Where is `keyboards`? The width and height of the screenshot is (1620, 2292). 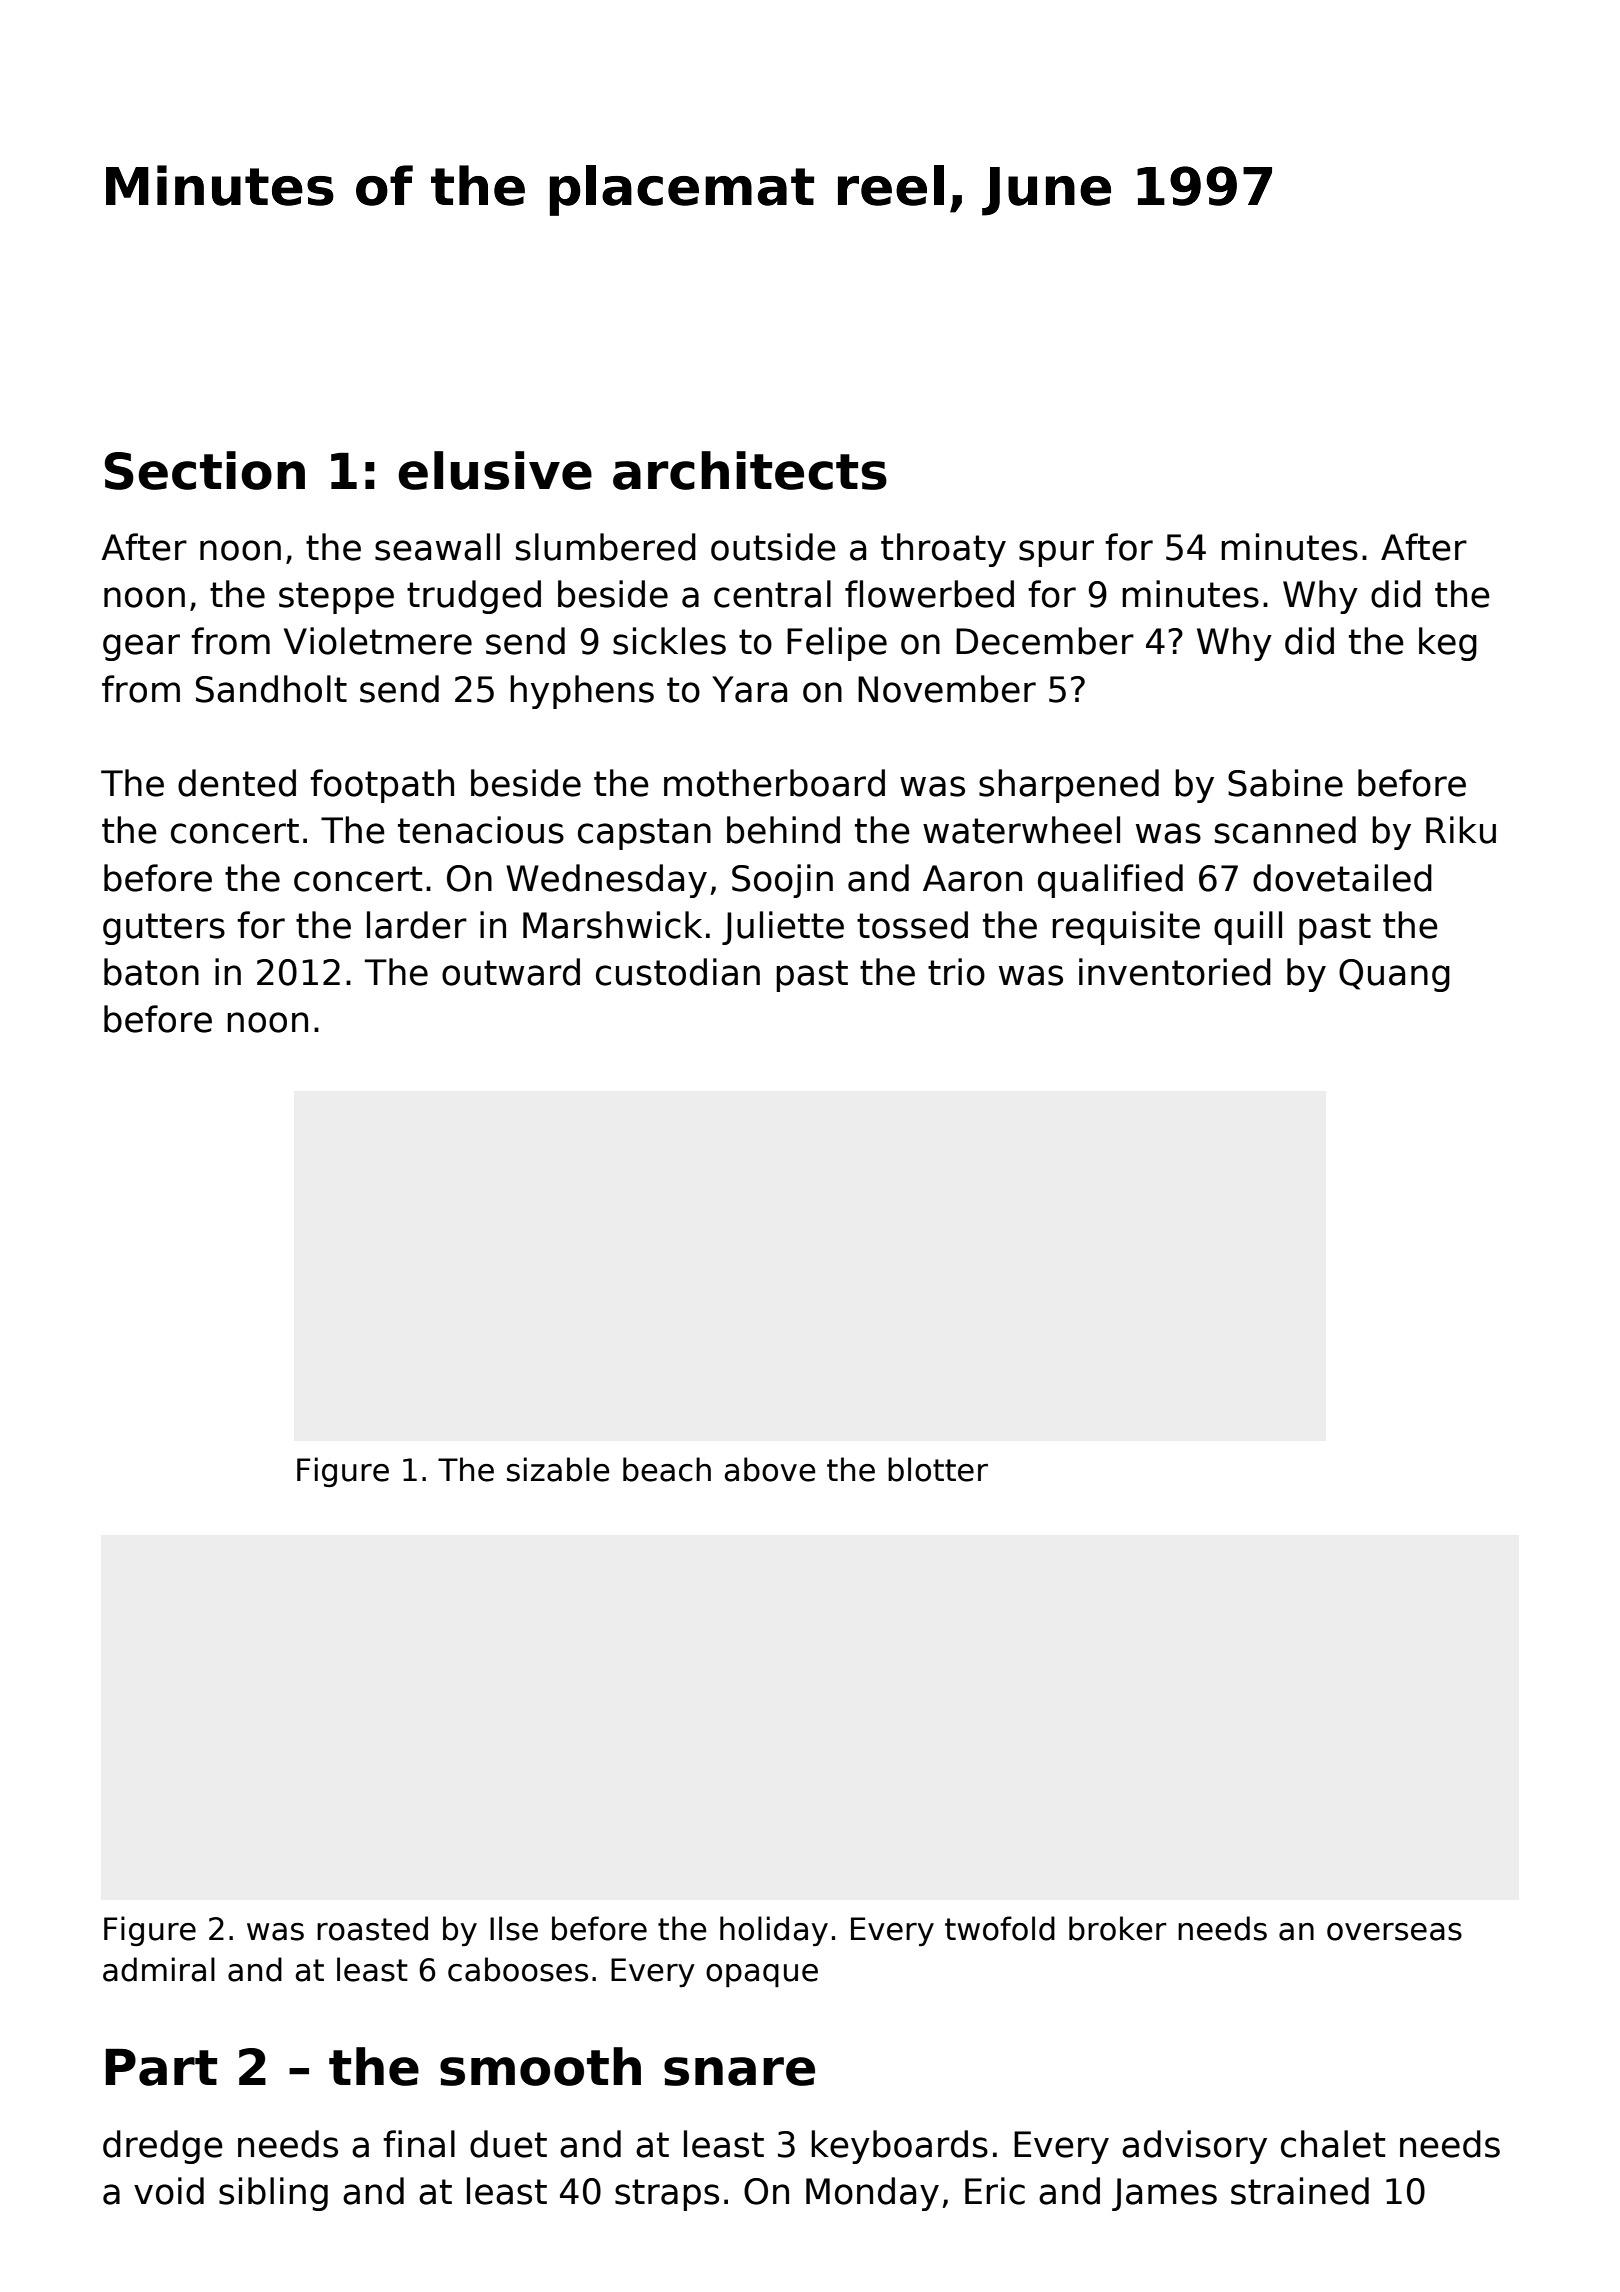 keyboards is located at coordinates (899, 2147).
